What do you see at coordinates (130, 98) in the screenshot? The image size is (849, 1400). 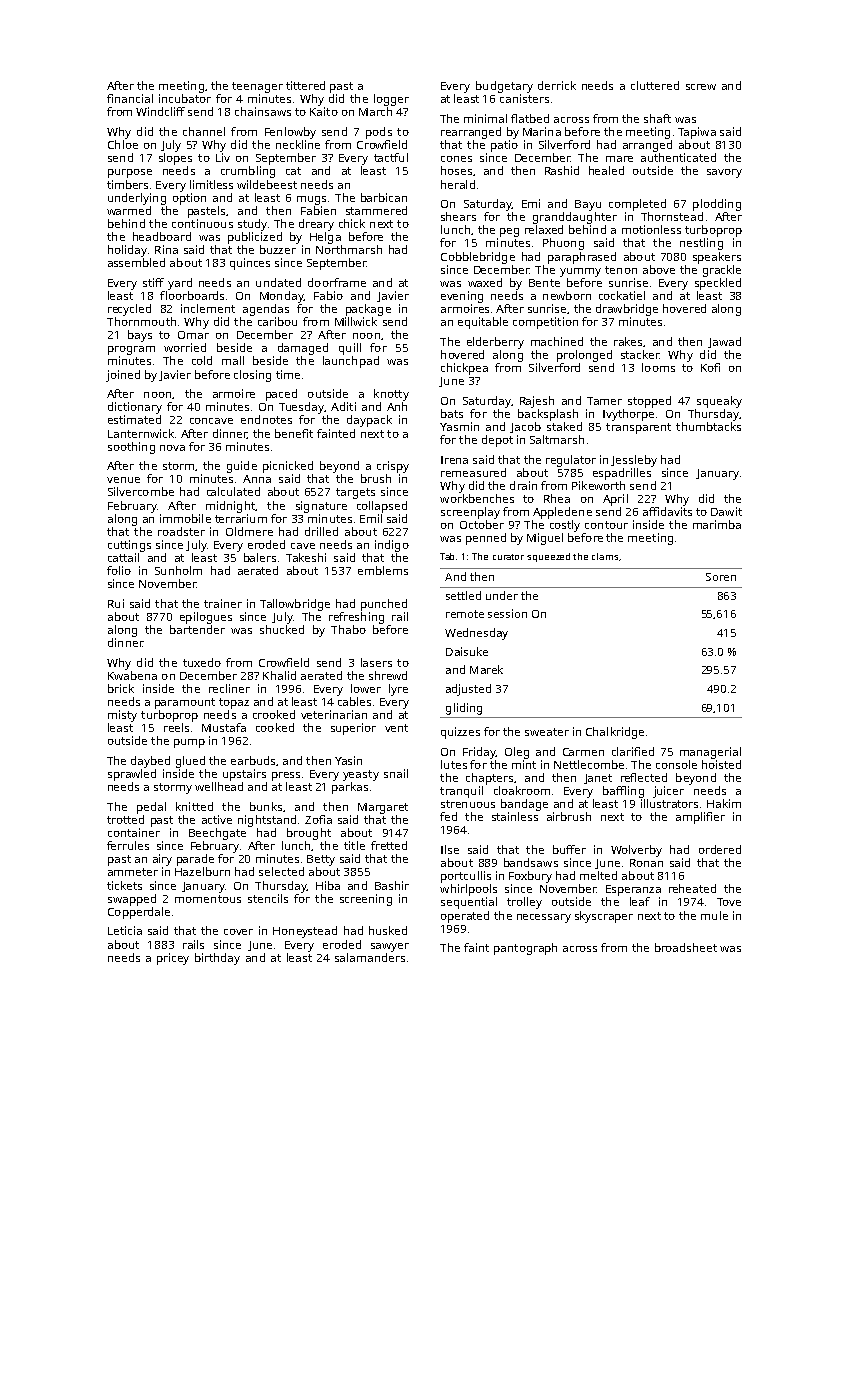 I see `financial` at bounding box center [130, 98].
